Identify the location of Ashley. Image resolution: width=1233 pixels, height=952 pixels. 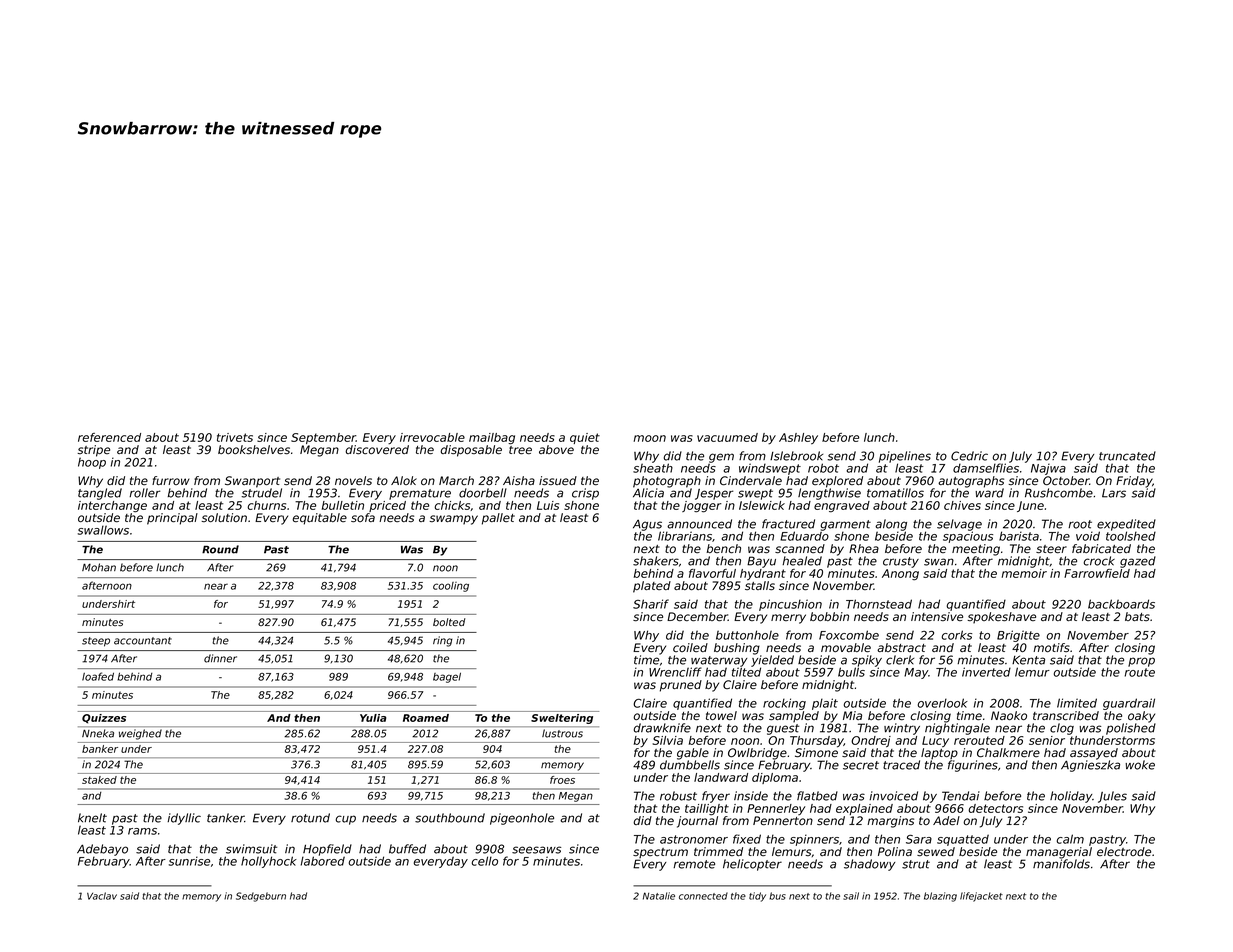
(798, 439).
